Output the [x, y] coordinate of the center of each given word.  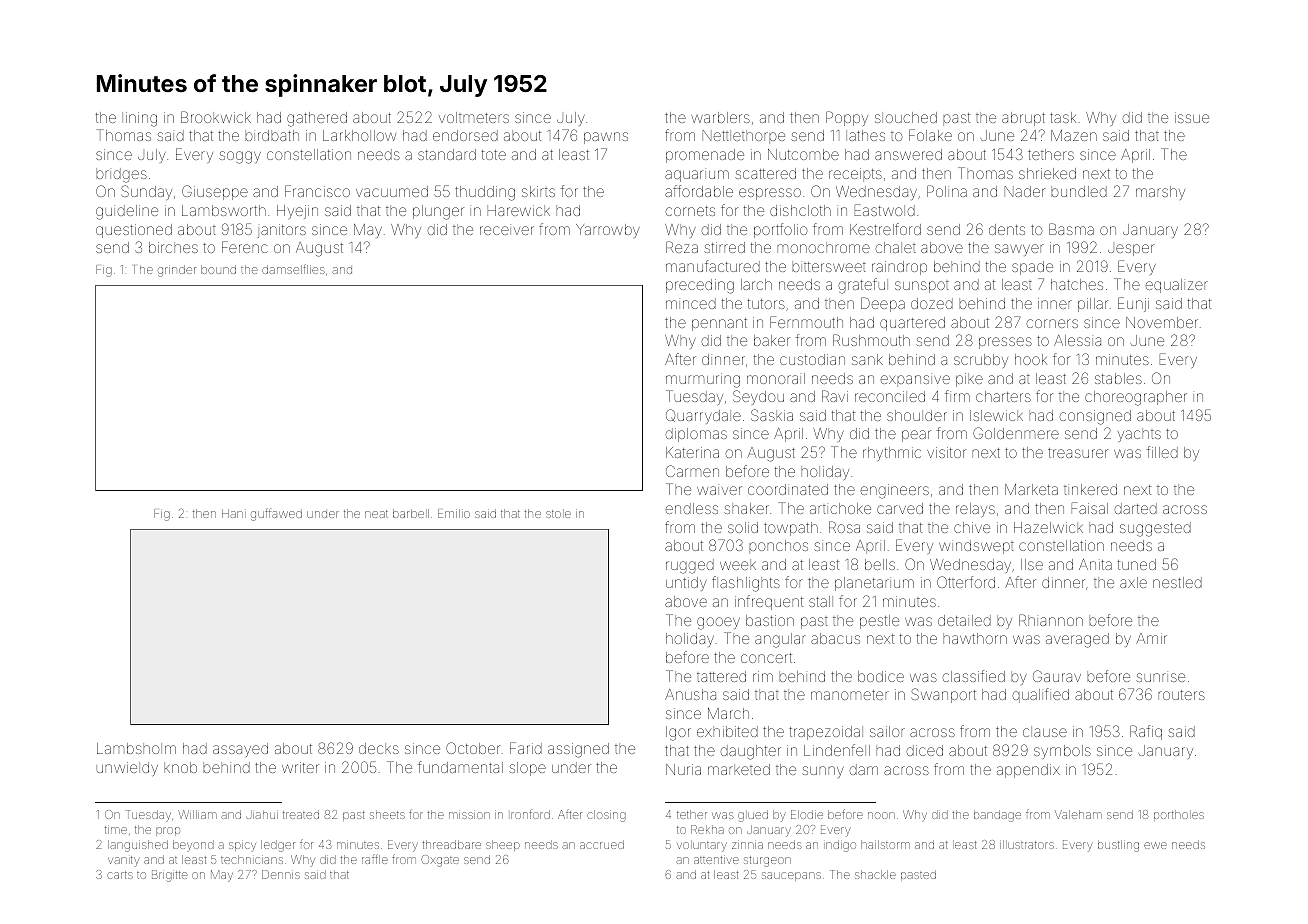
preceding [700, 286]
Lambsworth [224, 210]
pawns [606, 138]
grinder [177, 271]
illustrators [1027, 844]
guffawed [276, 514]
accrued [602, 844]
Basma [1071, 229]
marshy [1160, 193]
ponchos [778, 547]
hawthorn [975, 638]
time [116, 830]
